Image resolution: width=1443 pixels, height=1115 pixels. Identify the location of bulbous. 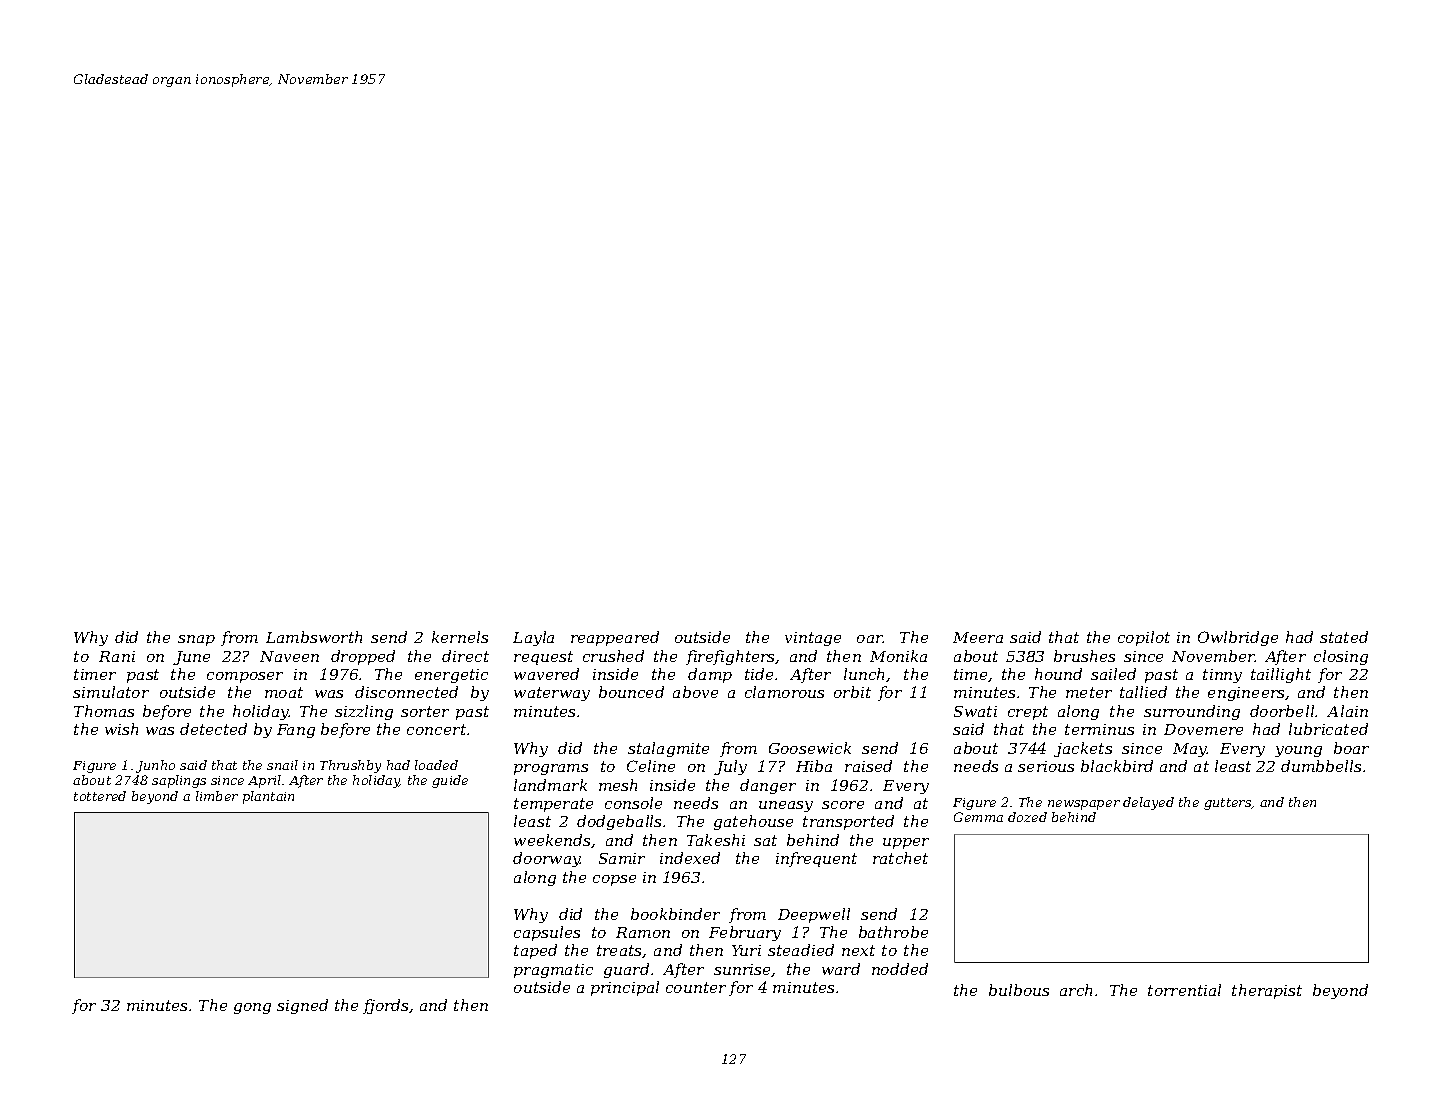
(1019, 990).
